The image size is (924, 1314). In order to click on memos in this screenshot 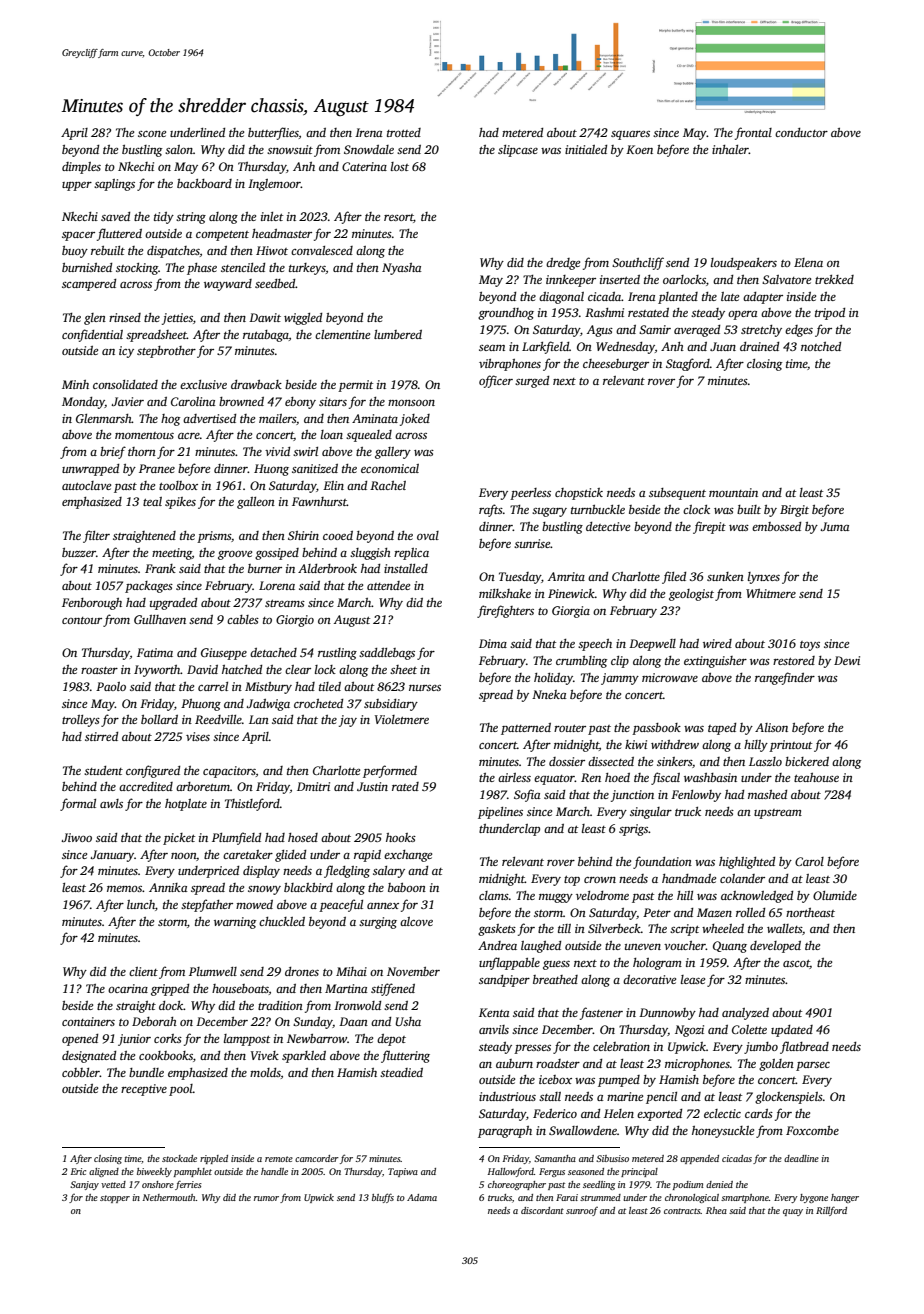, I will do `click(125, 889)`.
